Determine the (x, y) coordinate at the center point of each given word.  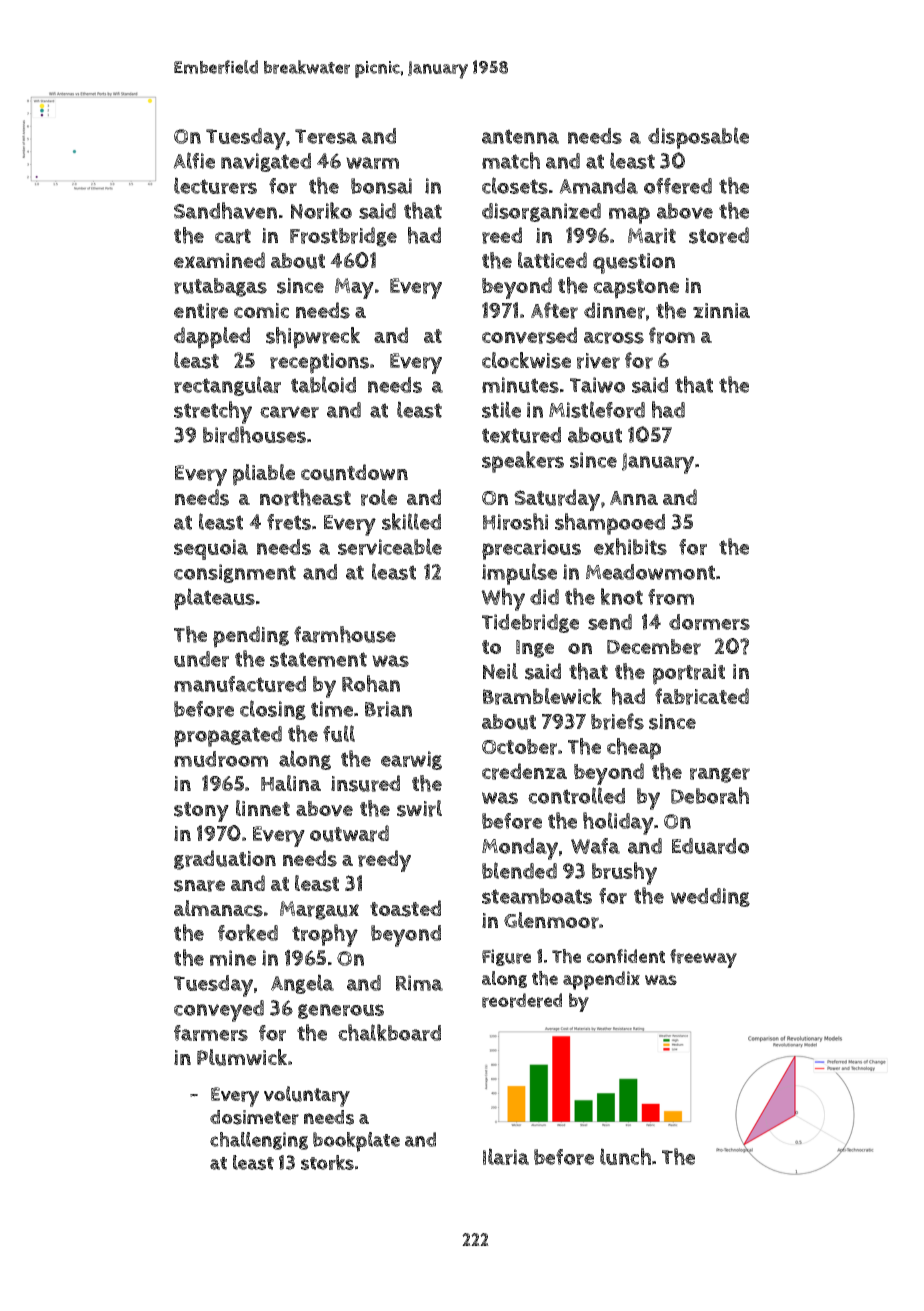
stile (501, 409)
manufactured (240, 684)
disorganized (541, 212)
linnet (263, 808)
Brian (388, 709)
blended (519, 870)
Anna (634, 498)
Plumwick (242, 1057)
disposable (698, 138)
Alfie (194, 160)
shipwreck (313, 338)
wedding (710, 897)
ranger (720, 775)
